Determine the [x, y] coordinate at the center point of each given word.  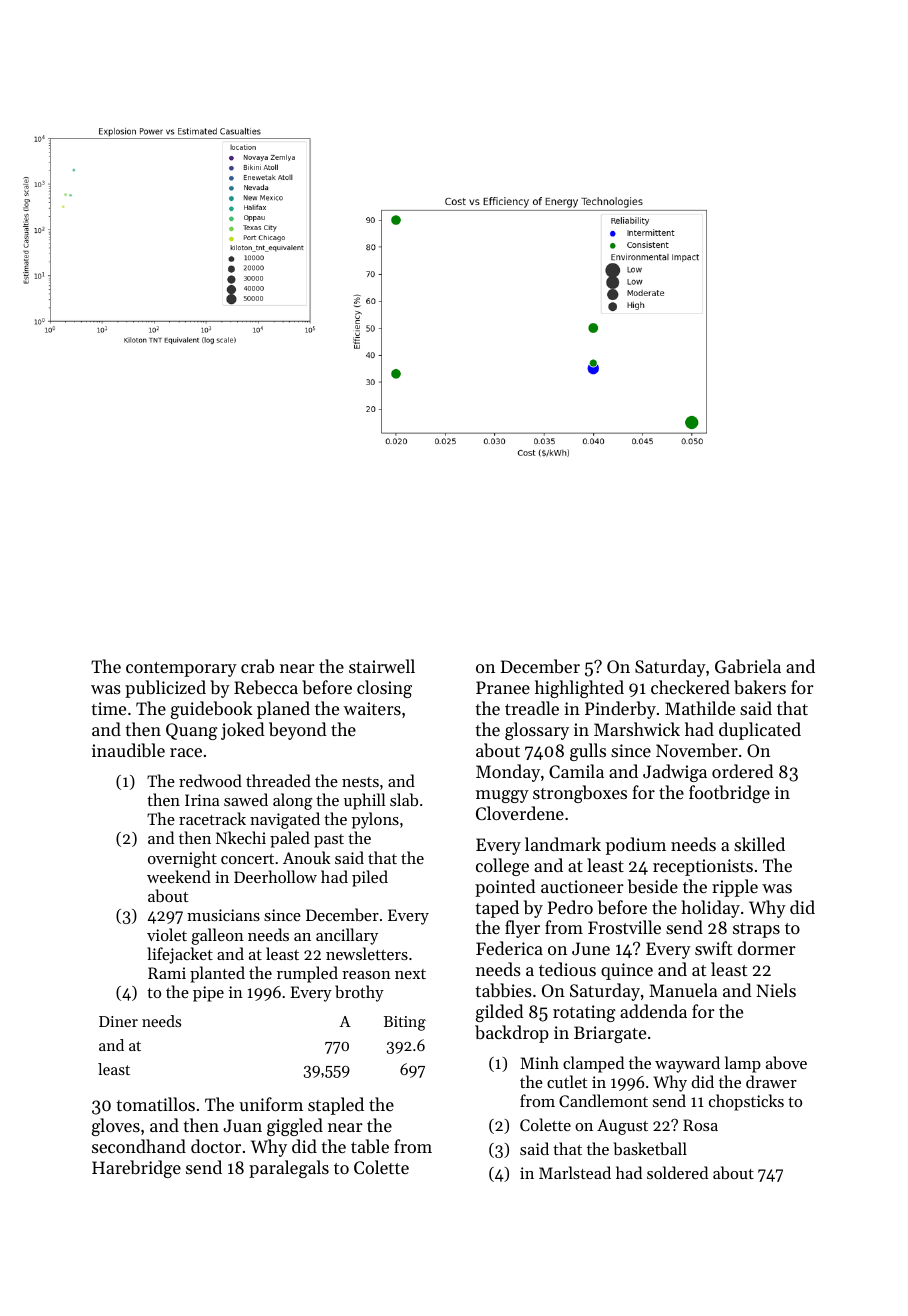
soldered [677, 1172]
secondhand [139, 1146]
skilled [759, 844]
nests [360, 782]
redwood [210, 780]
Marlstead [575, 1172]
